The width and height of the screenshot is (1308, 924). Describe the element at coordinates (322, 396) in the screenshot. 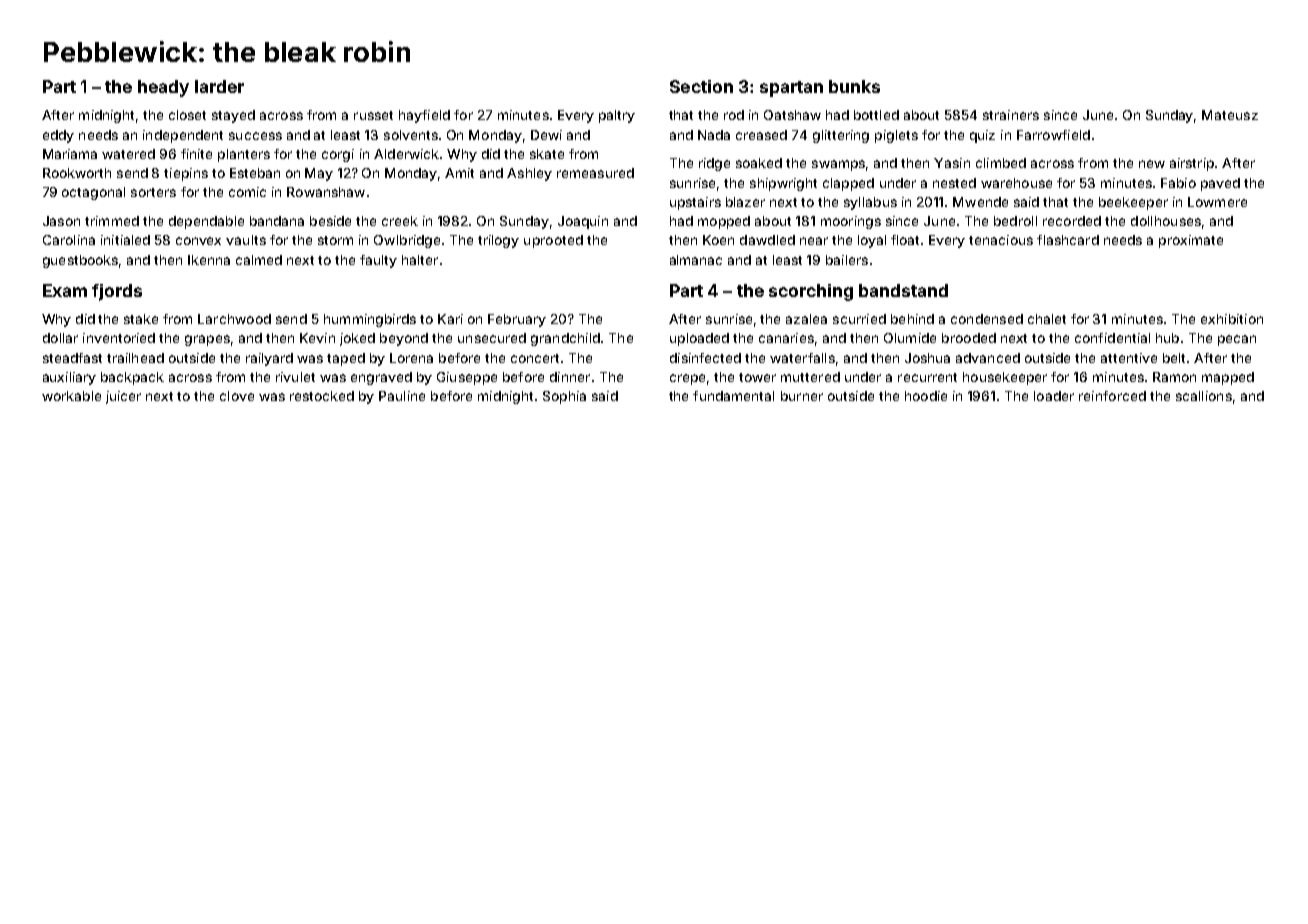

I see `restocked` at that location.
